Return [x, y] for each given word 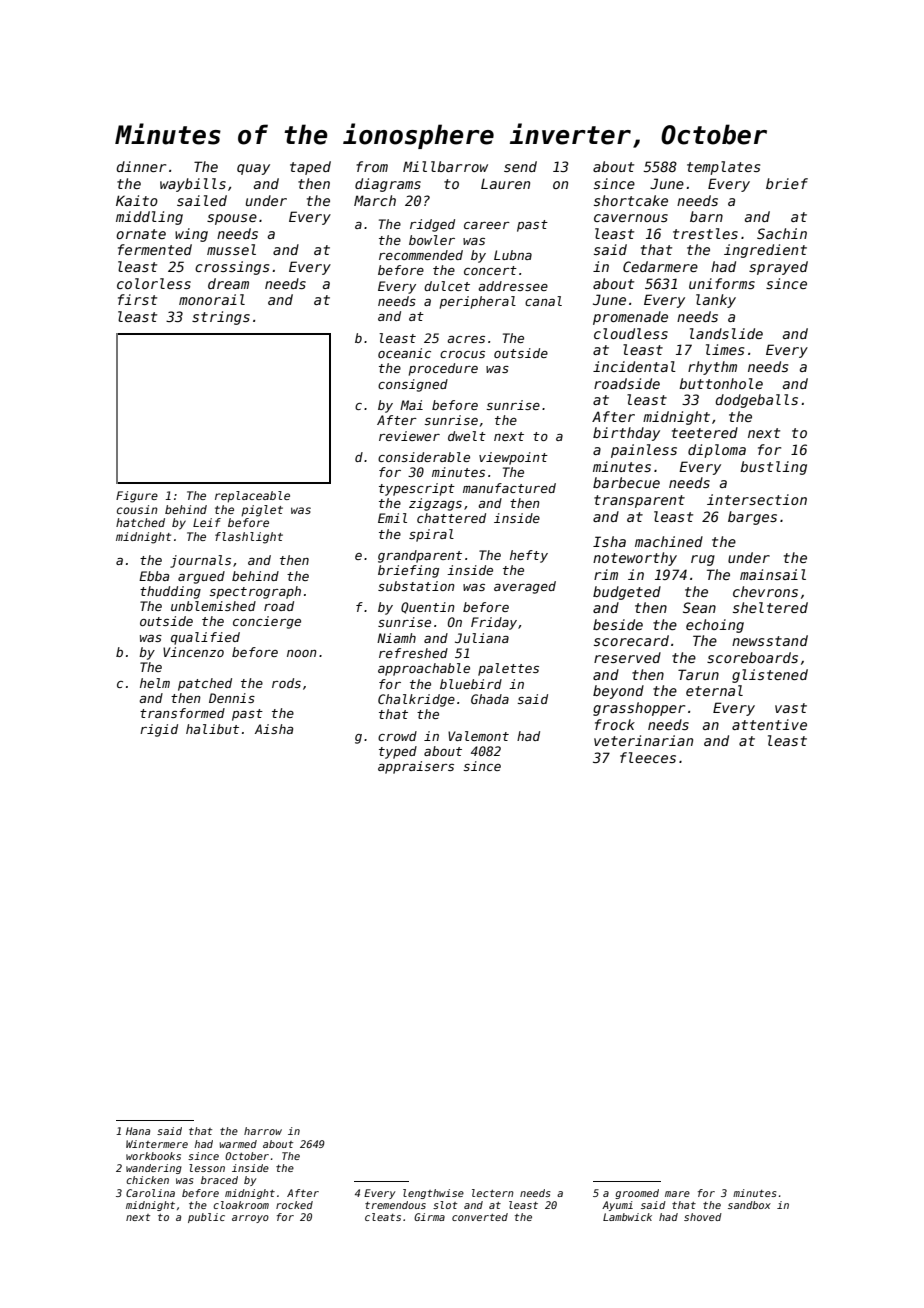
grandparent [420, 556]
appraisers [416, 767]
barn [706, 216]
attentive [769, 724]
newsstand [770, 640]
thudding [170, 592]
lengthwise [433, 1194]
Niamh [396, 638]
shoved [703, 1217]
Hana [138, 1131]
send [520, 166]
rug [703, 560]
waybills [193, 185]
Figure [137, 497]
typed [398, 752]
